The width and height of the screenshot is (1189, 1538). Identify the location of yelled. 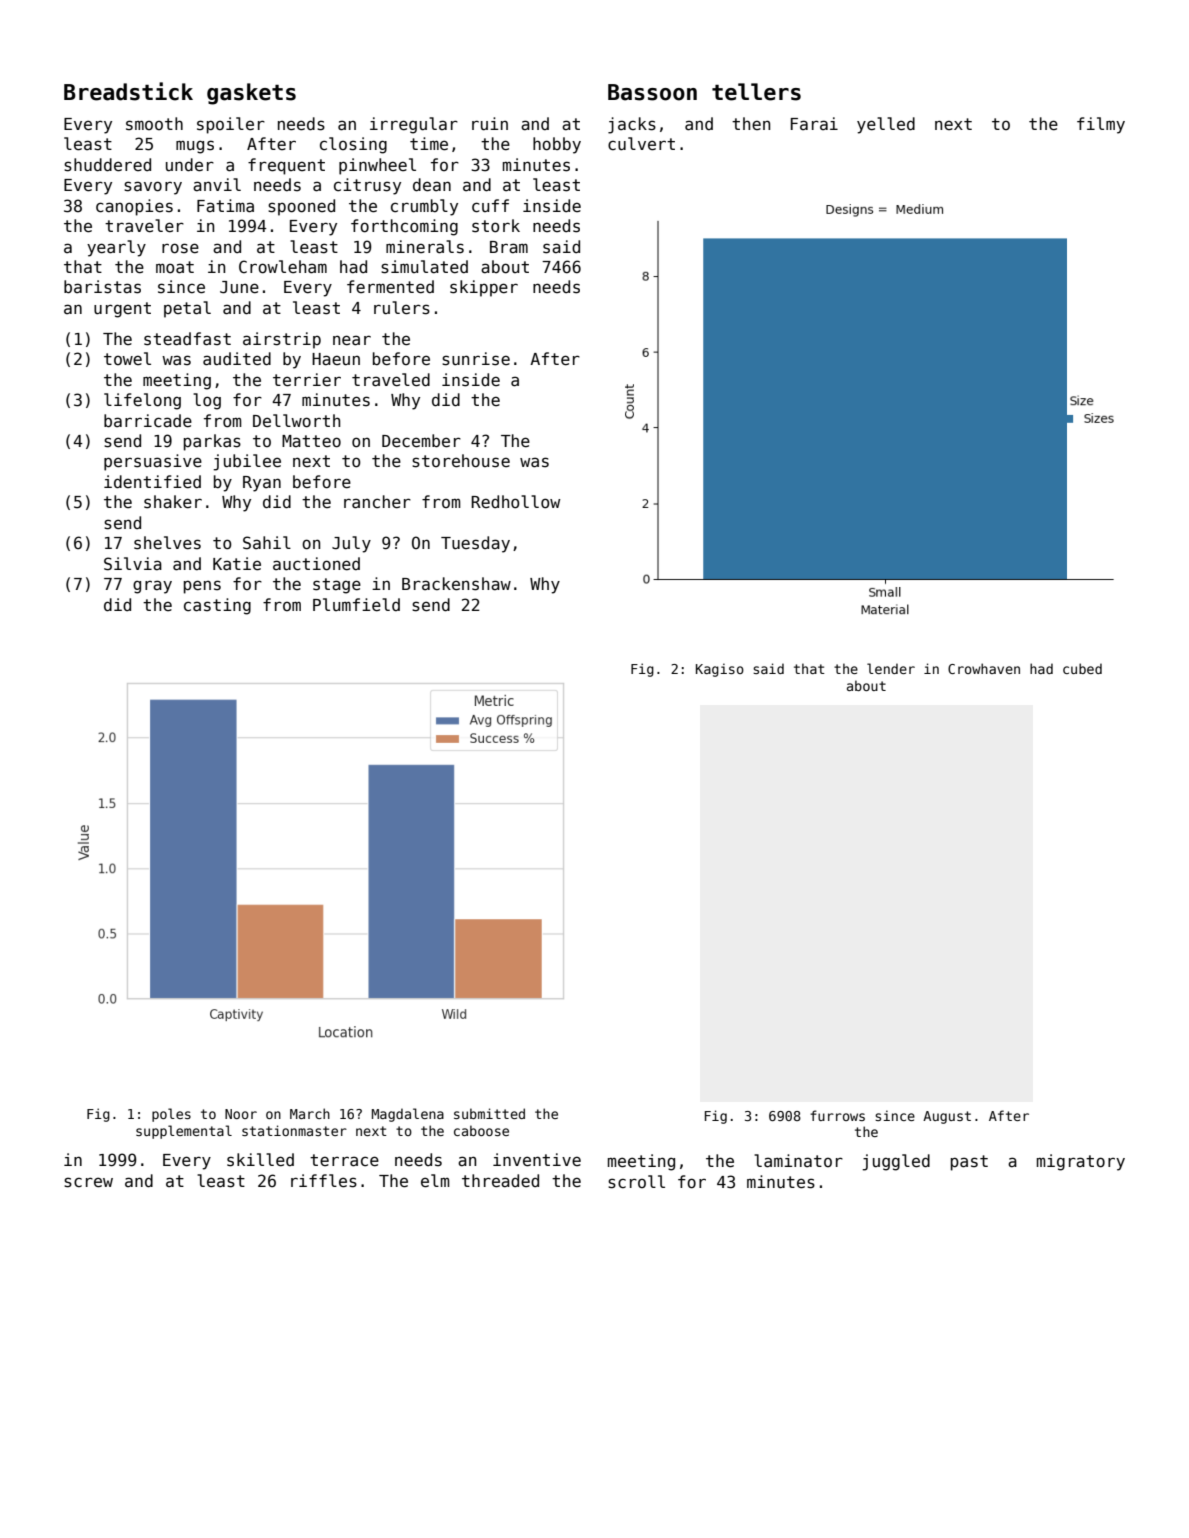
(886, 125).
